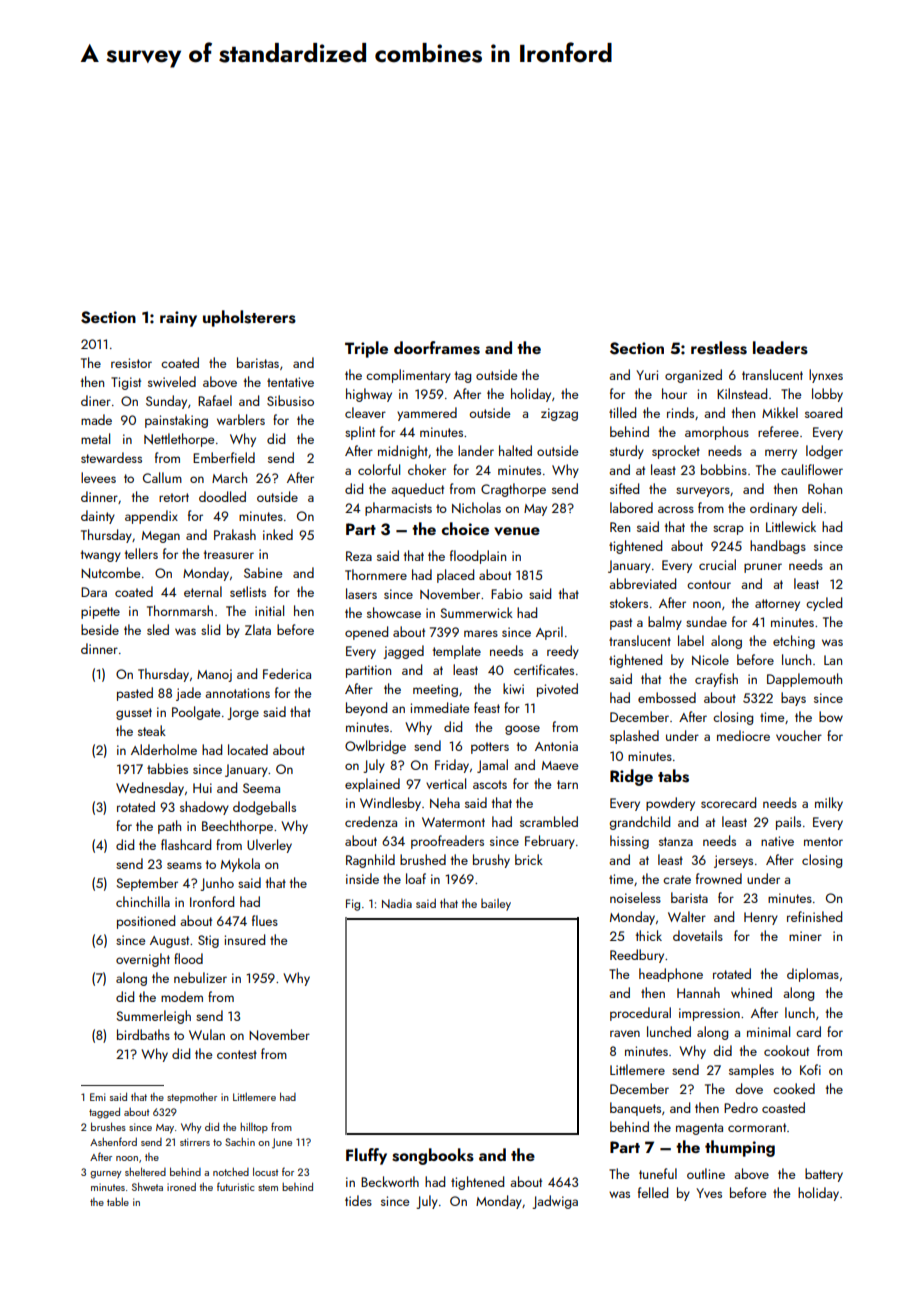 This document has width=924, height=1308. I want to click on made, so click(96, 419).
